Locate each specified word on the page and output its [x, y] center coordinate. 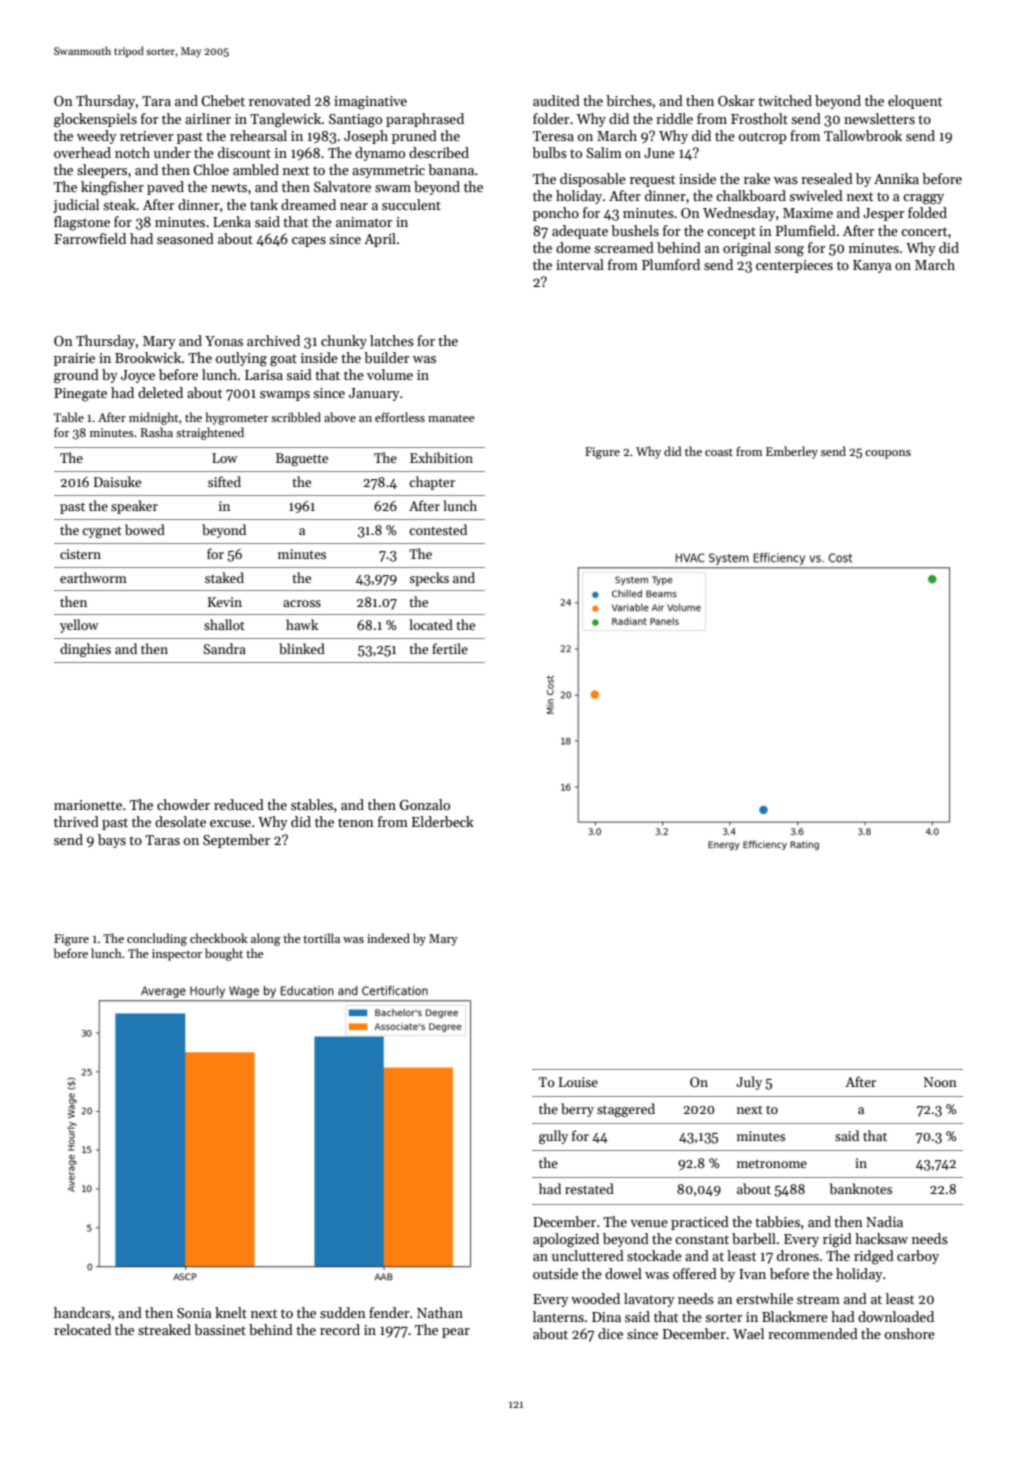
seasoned [185, 238]
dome [573, 247]
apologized [566, 1240]
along [266, 939]
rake [757, 178]
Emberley [792, 452]
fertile [450, 648]
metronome [772, 1164]
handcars [82, 1312]
